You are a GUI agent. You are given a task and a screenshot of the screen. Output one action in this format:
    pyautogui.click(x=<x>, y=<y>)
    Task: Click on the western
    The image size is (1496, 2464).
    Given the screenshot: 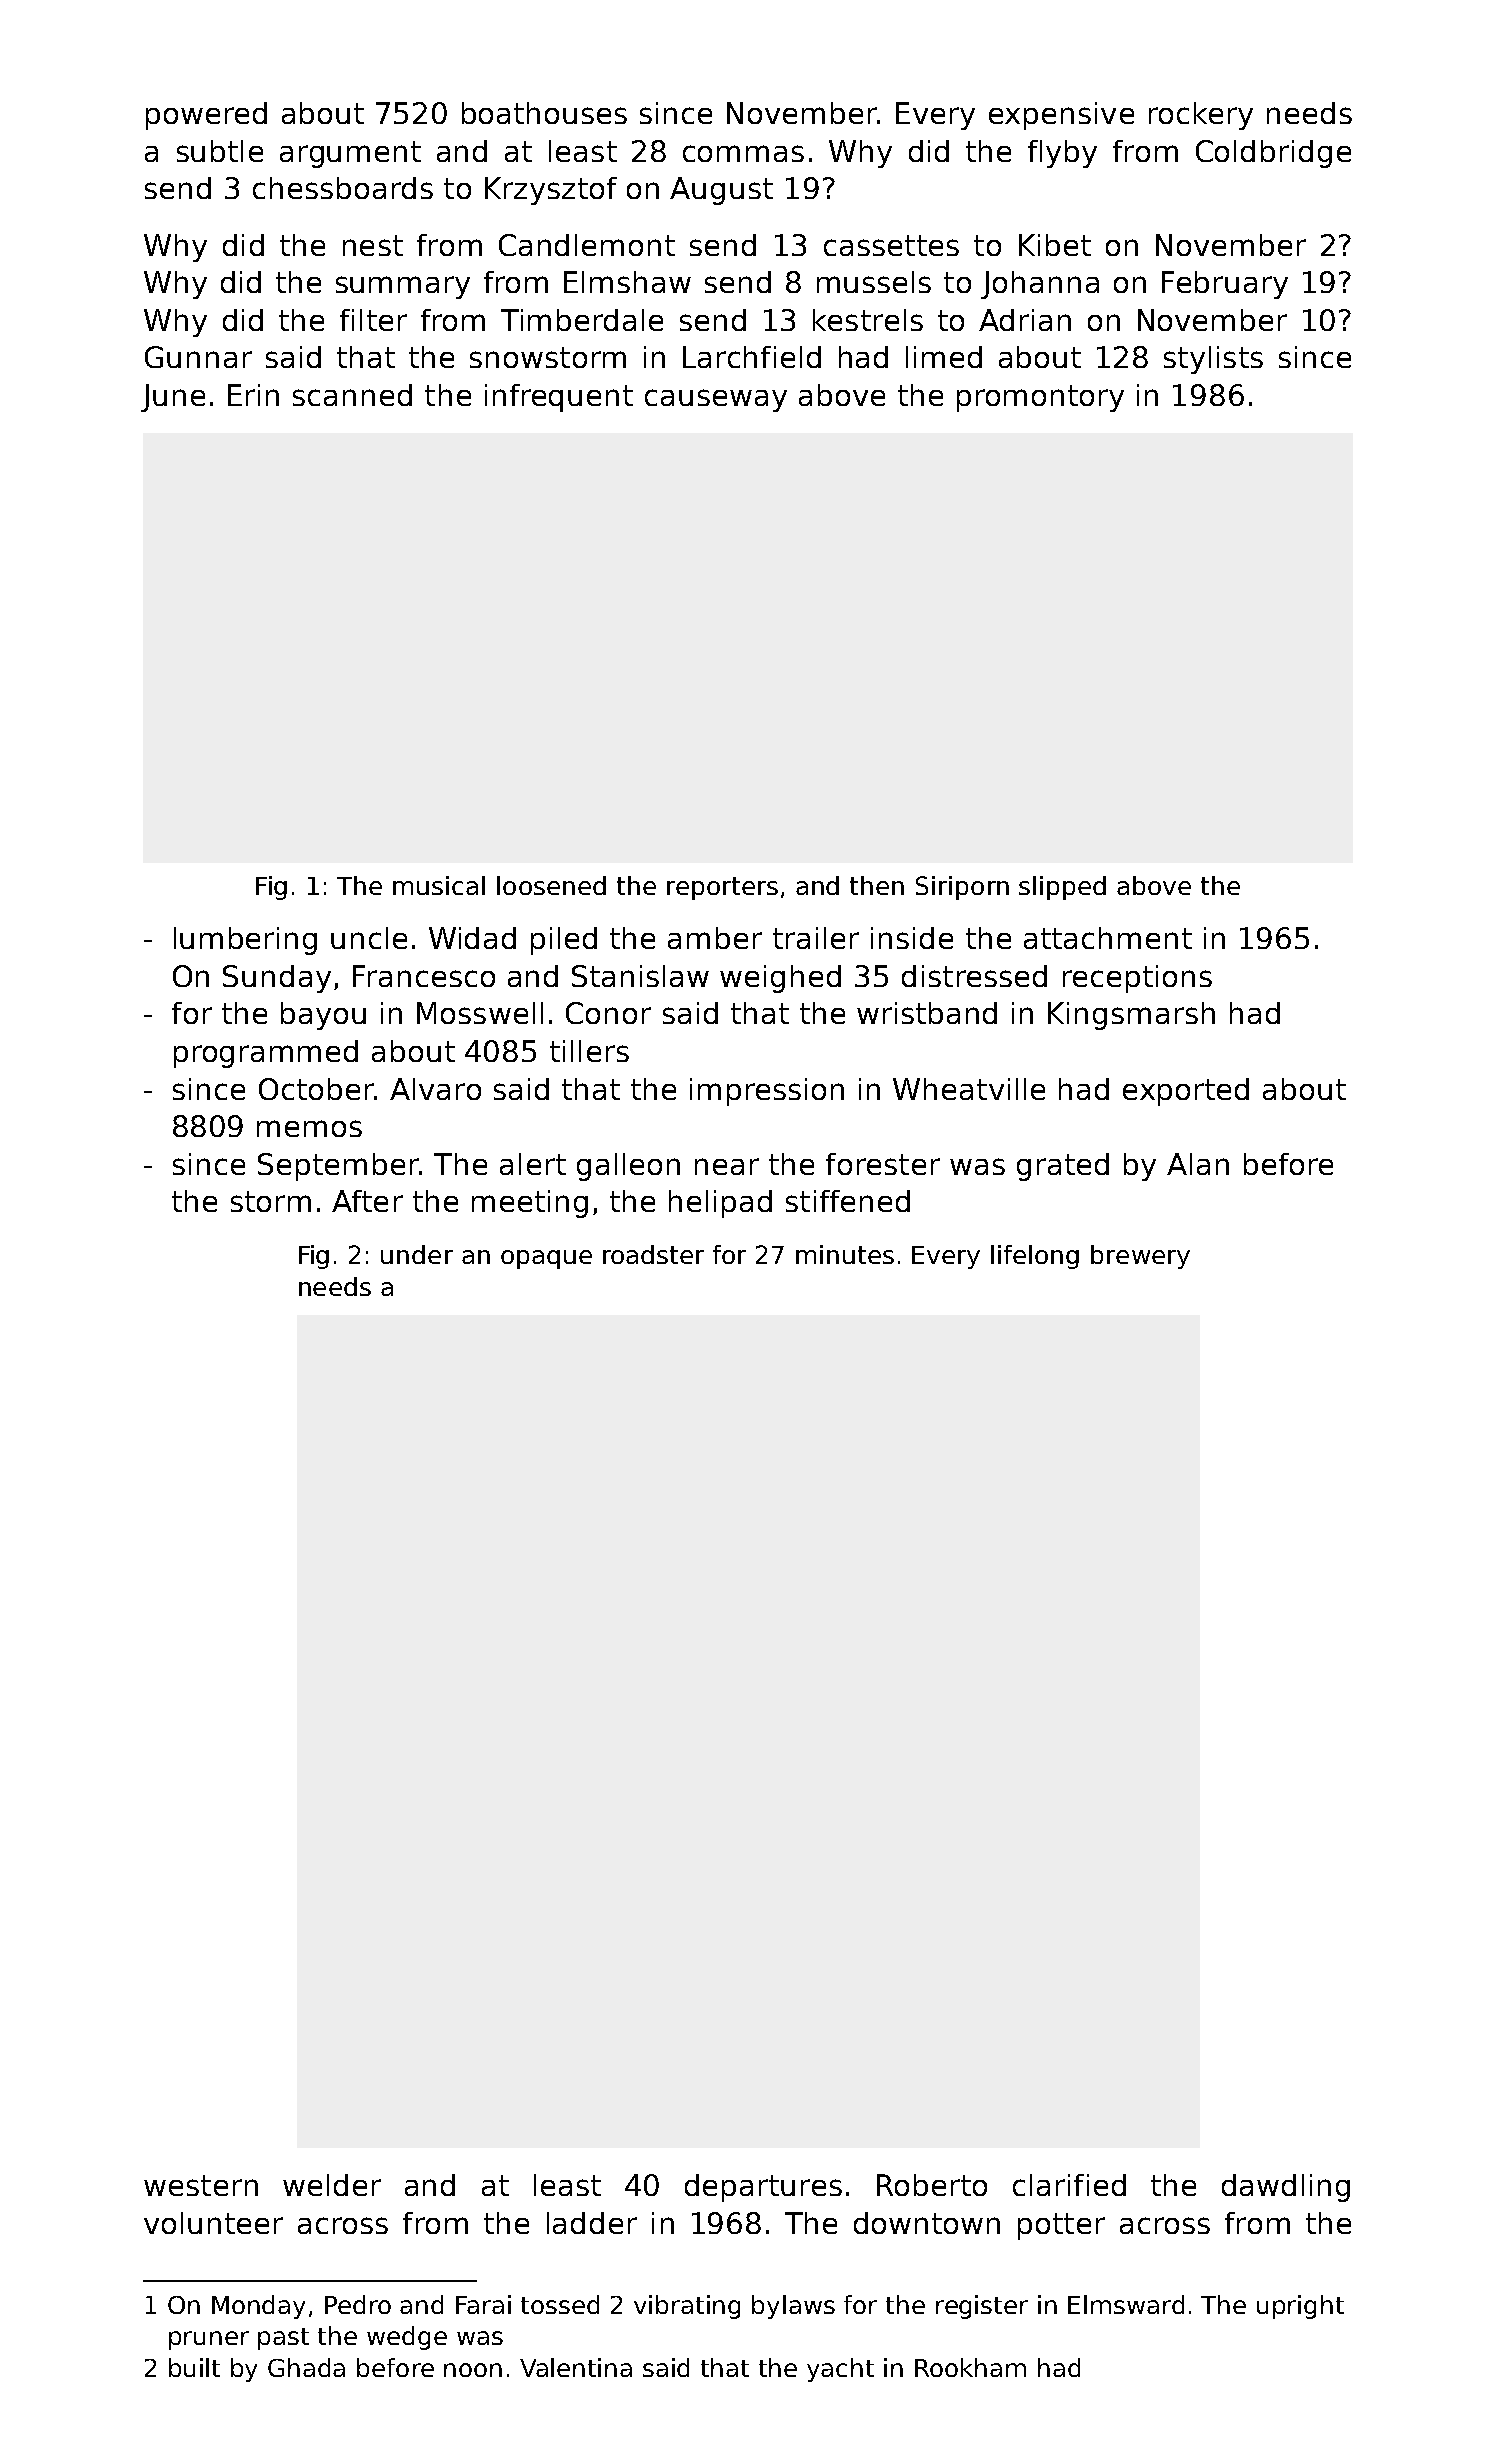 What is the action you would take?
    pyautogui.click(x=201, y=2185)
